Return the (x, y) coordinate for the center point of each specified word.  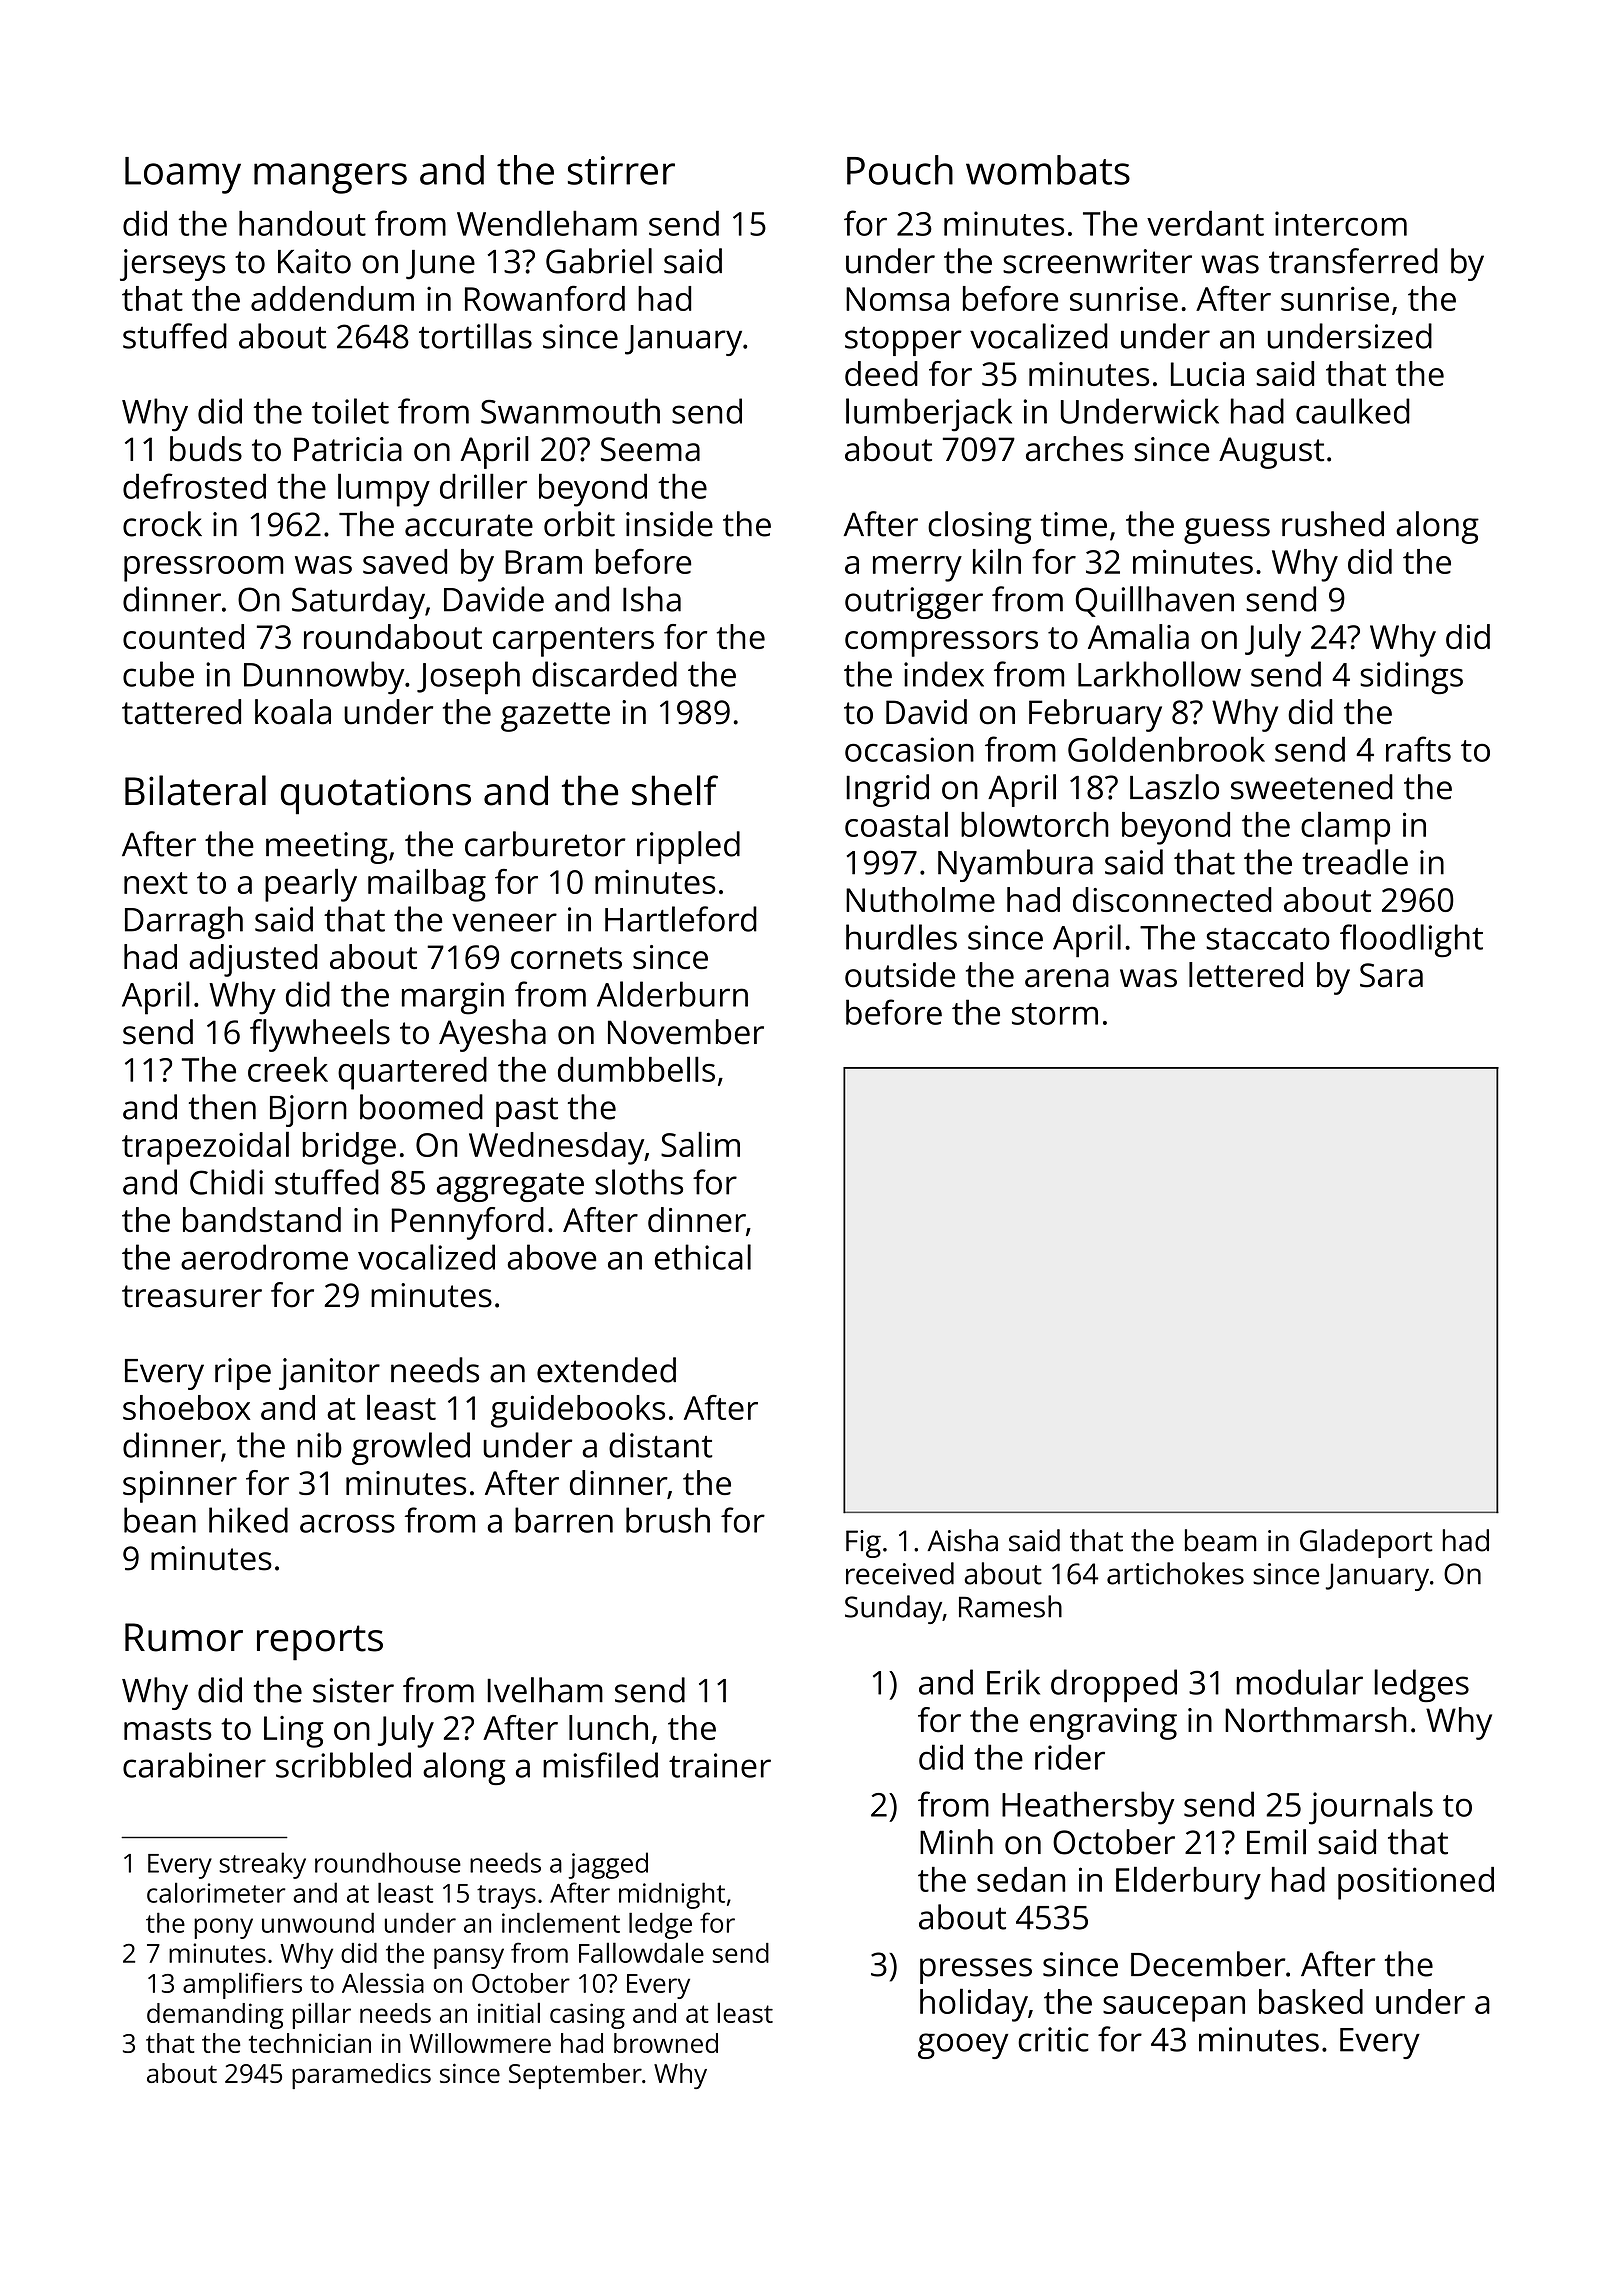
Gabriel (599, 261)
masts (168, 1729)
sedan (1021, 1879)
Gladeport (1366, 1543)
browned (666, 2043)
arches (1075, 449)
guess (1227, 531)
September (575, 2076)
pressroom (204, 569)
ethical (703, 1257)
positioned (1416, 1883)
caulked (1353, 411)
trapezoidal (205, 1148)
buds (206, 449)
